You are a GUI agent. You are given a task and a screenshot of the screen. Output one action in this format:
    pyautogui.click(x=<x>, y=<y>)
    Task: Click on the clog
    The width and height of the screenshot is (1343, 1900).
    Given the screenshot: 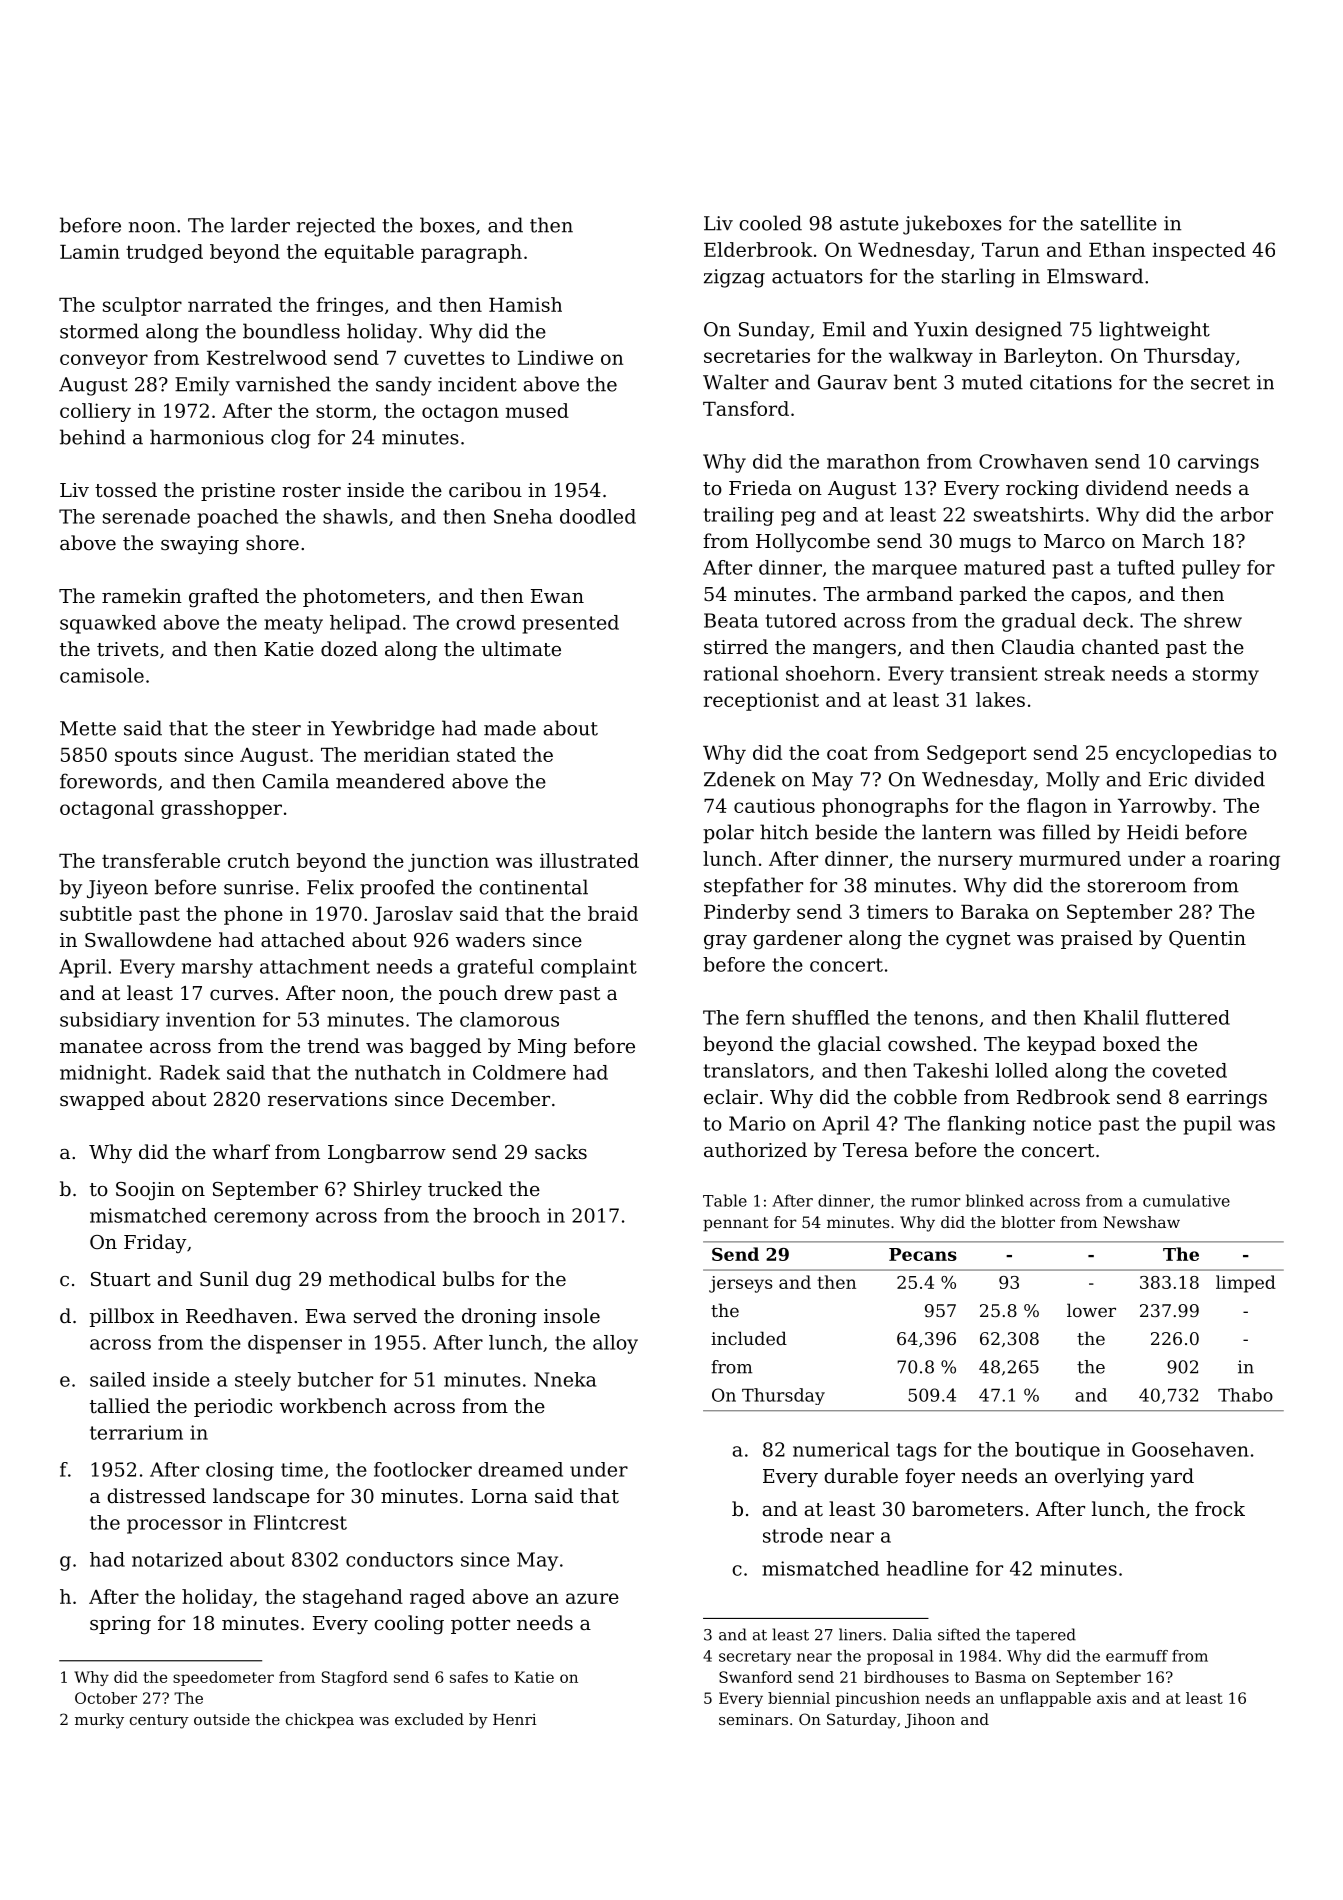 What is the action you would take?
    pyautogui.click(x=291, y=439)
